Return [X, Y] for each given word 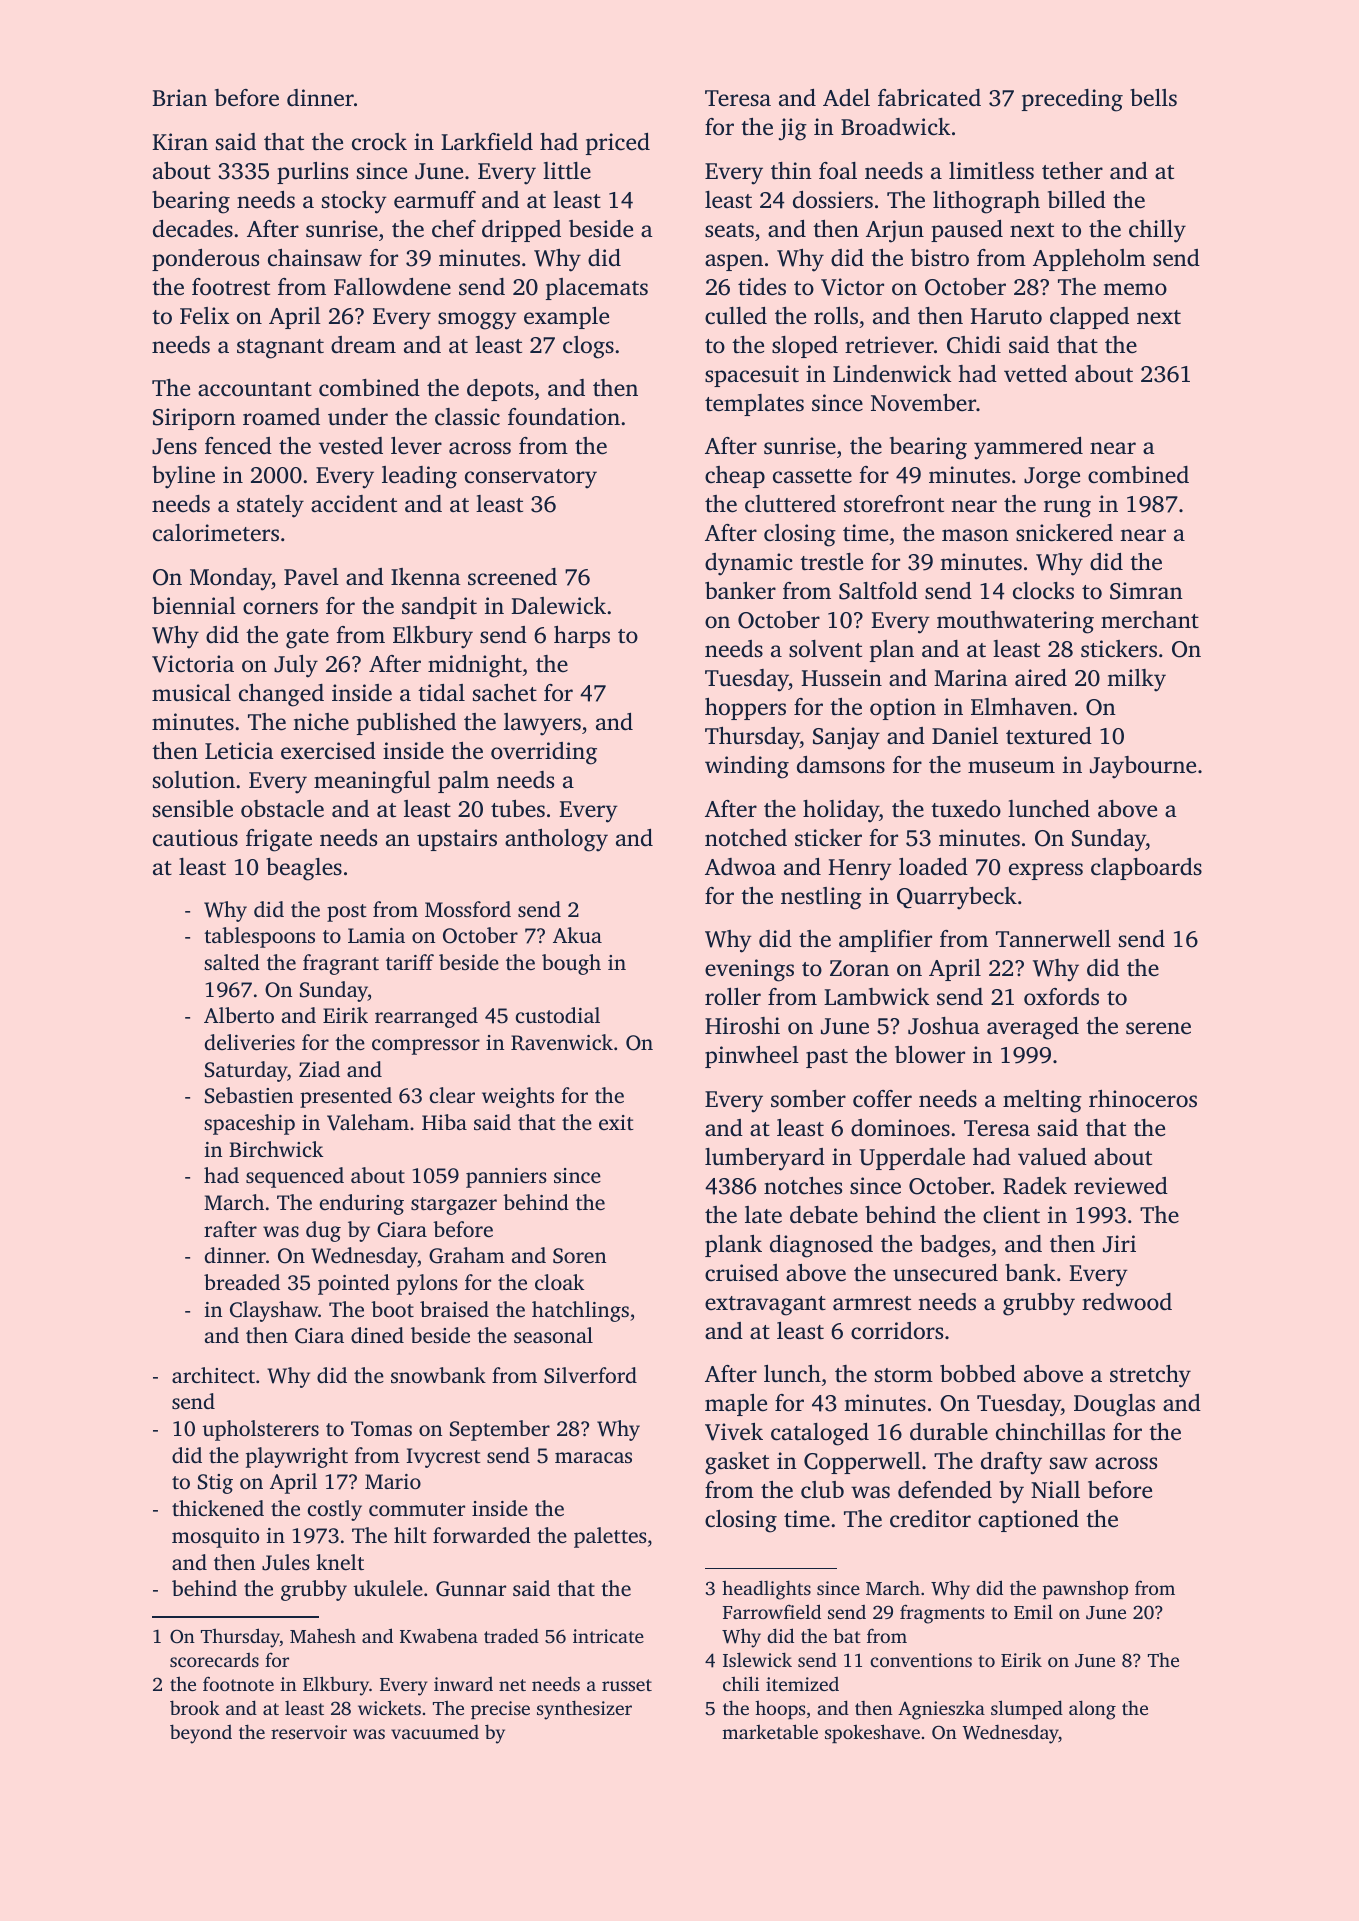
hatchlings [580, 1311]
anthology [556, 840]
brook [195, 1707]
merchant [1150, 620]
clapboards [1146, 869]
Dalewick [558, 606]
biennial [194, 606]
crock [379, 142]
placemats [597, 289]
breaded [242, 1282]
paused [967, 231]
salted [232, 962]
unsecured [945, 1273]
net [512, 1685]
